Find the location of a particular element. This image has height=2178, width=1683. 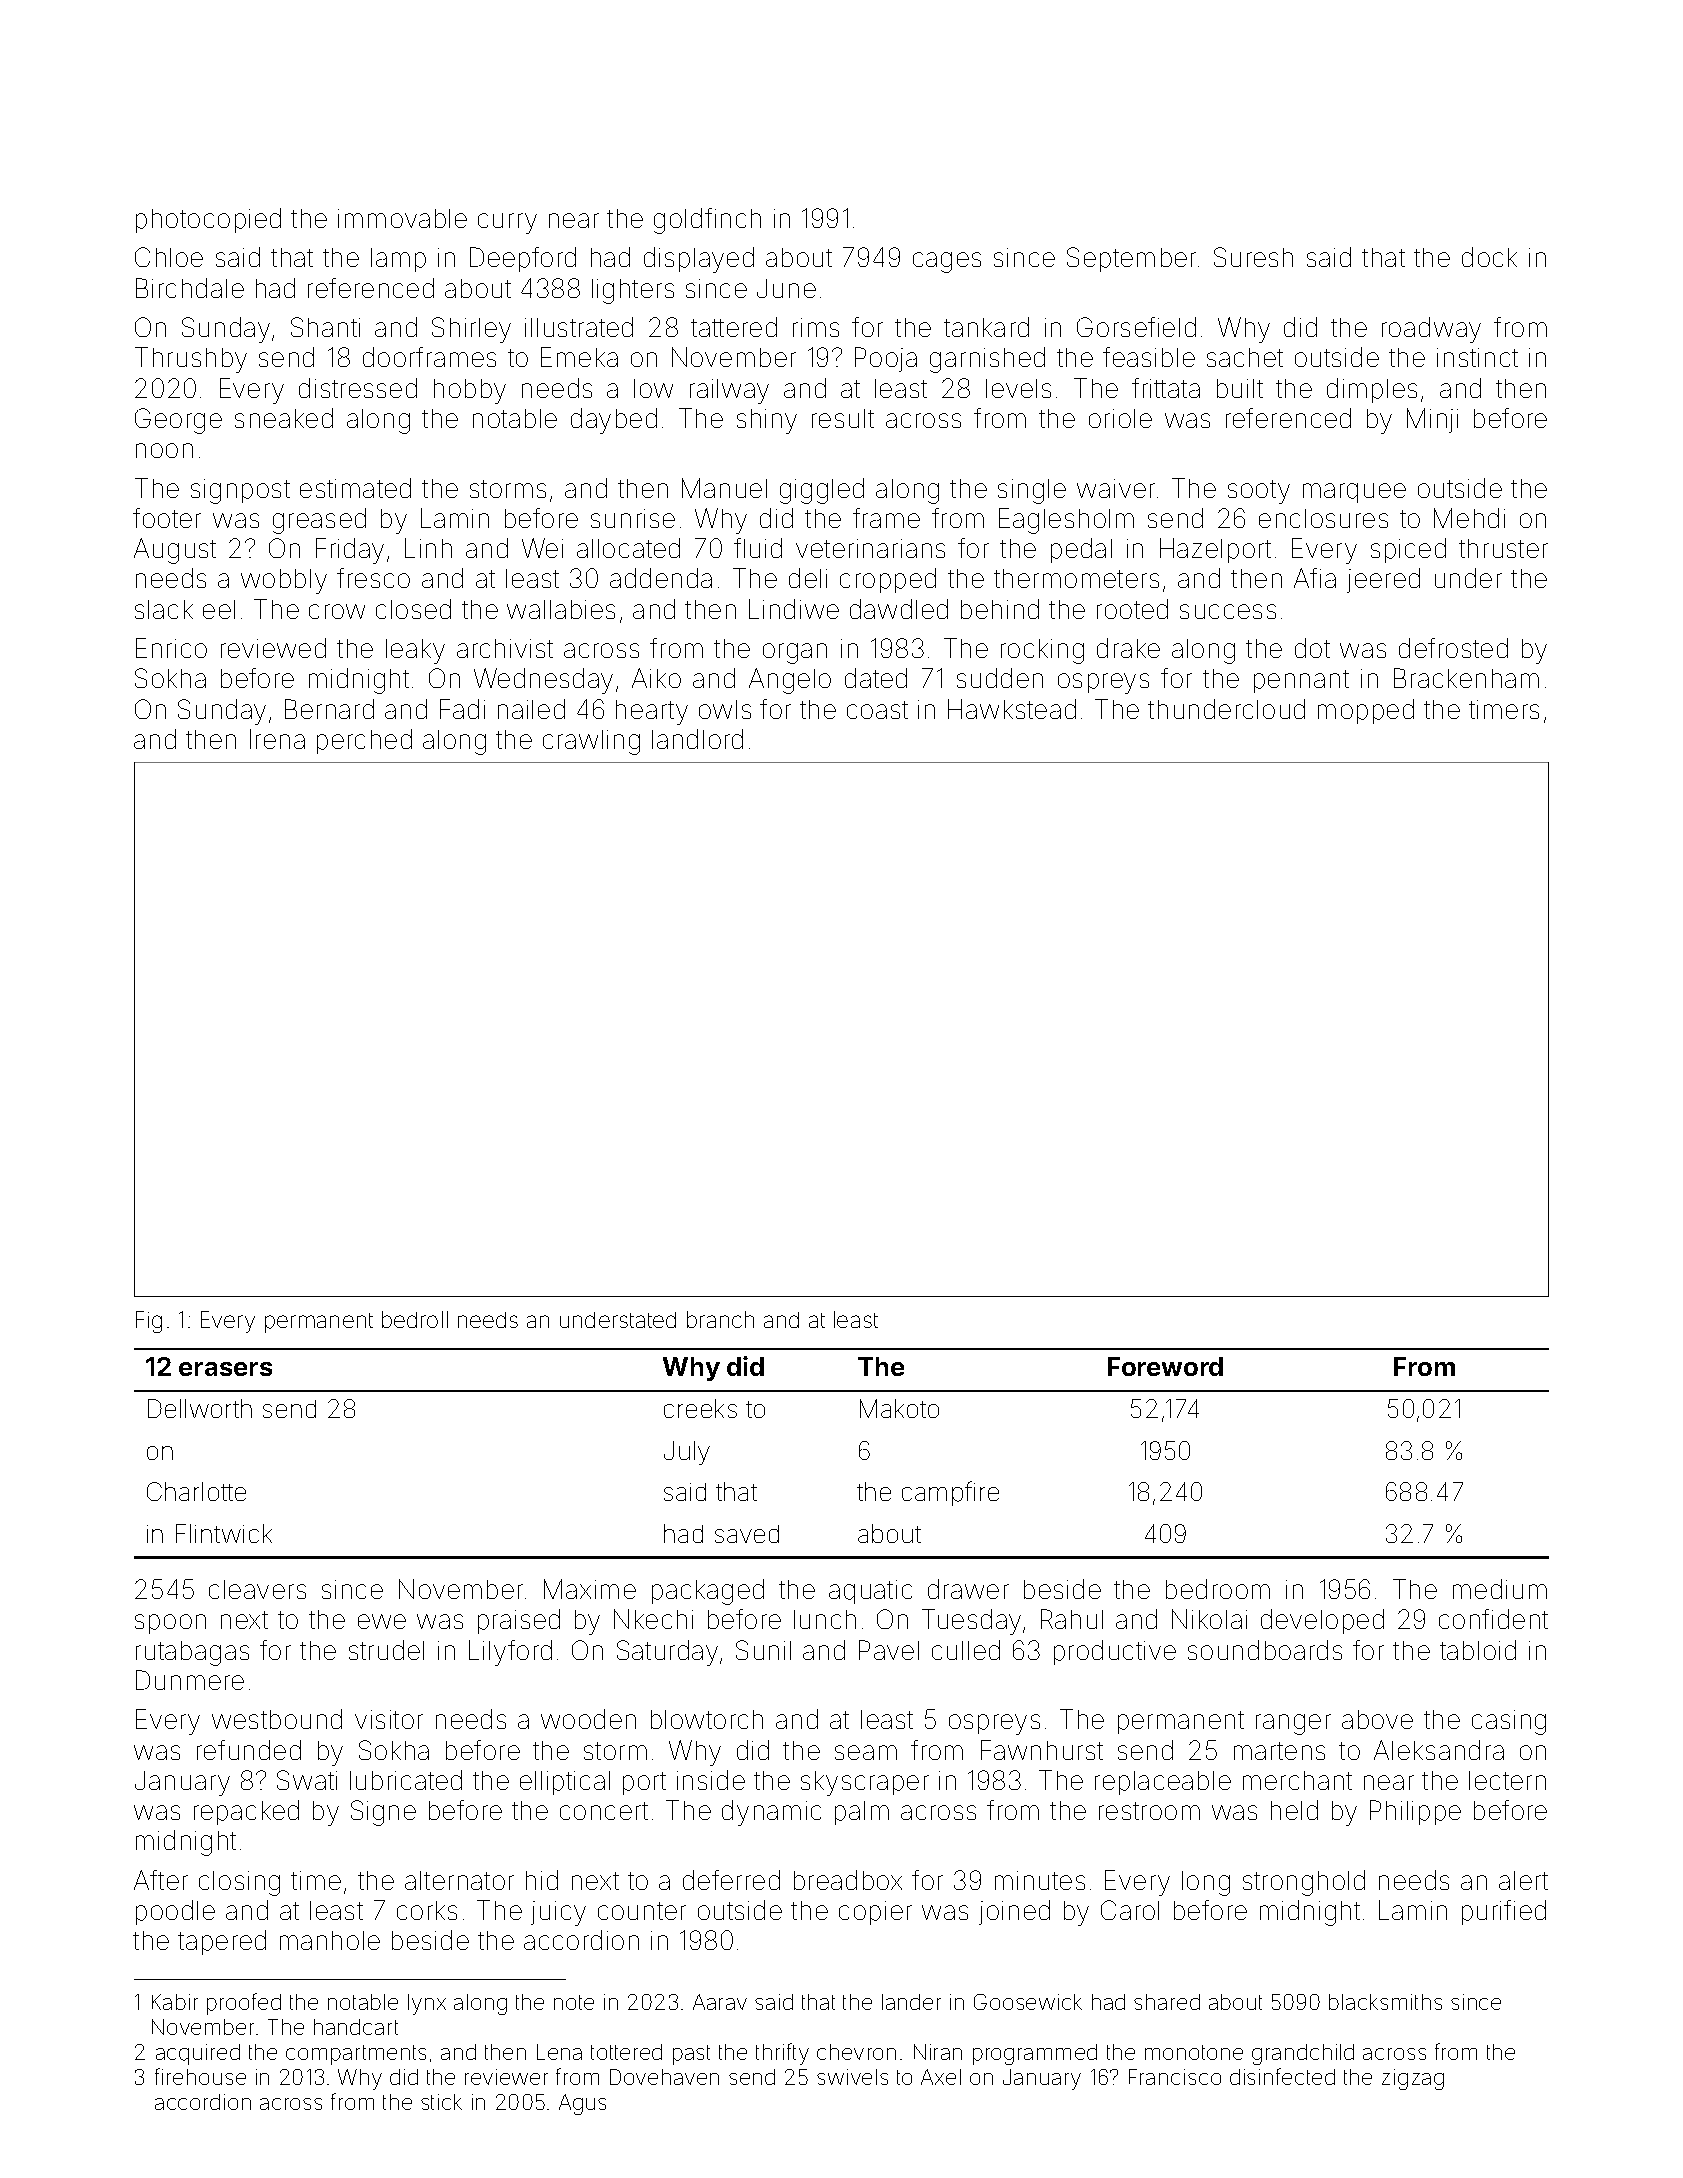

lamp is located at coordinates (398, 260).
